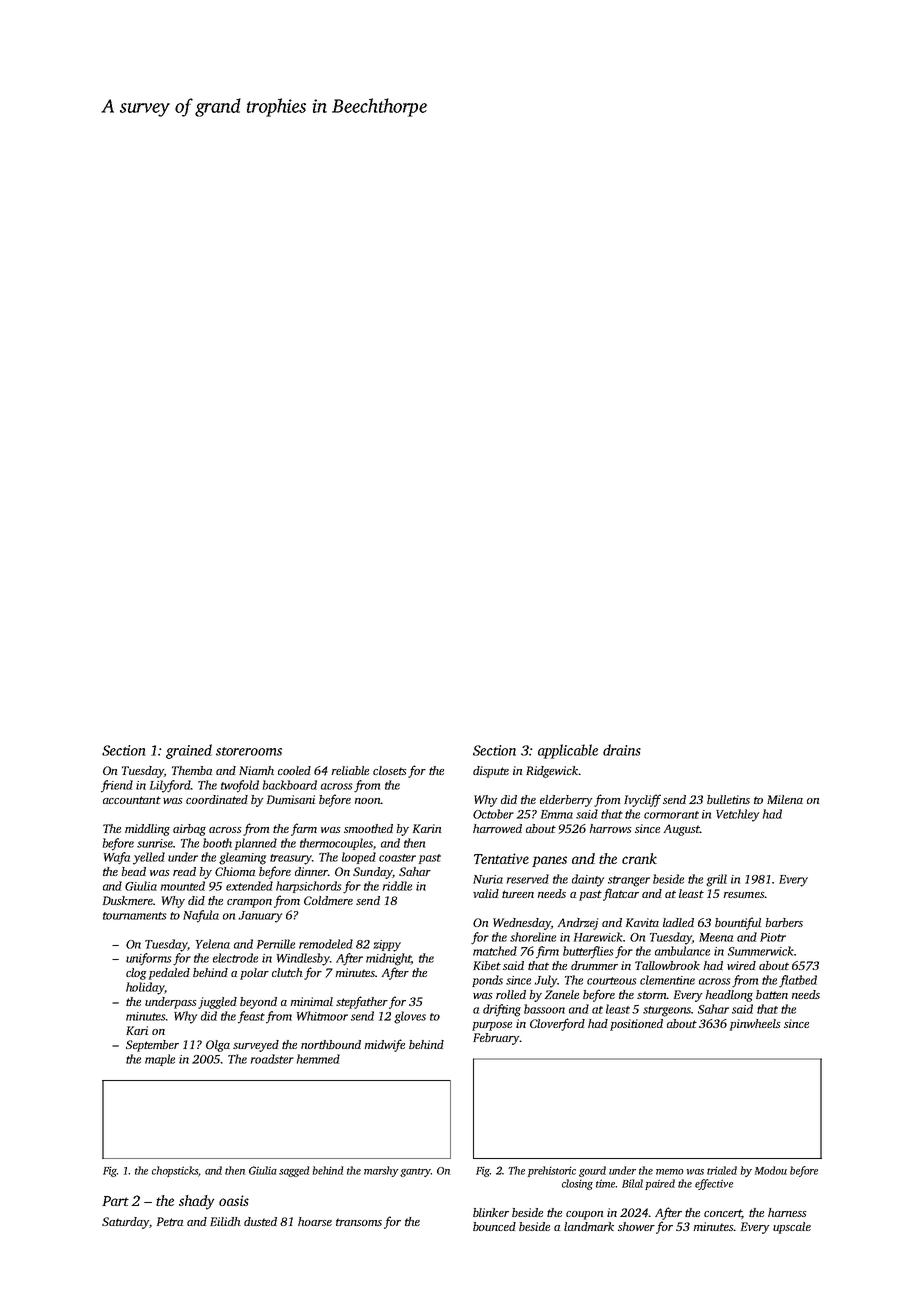 This screenshot has height=1308, width=924. What do you see at coordinates (240, 786) in the screenshot?
I see `twofold` at bounding box center [240, 786].
